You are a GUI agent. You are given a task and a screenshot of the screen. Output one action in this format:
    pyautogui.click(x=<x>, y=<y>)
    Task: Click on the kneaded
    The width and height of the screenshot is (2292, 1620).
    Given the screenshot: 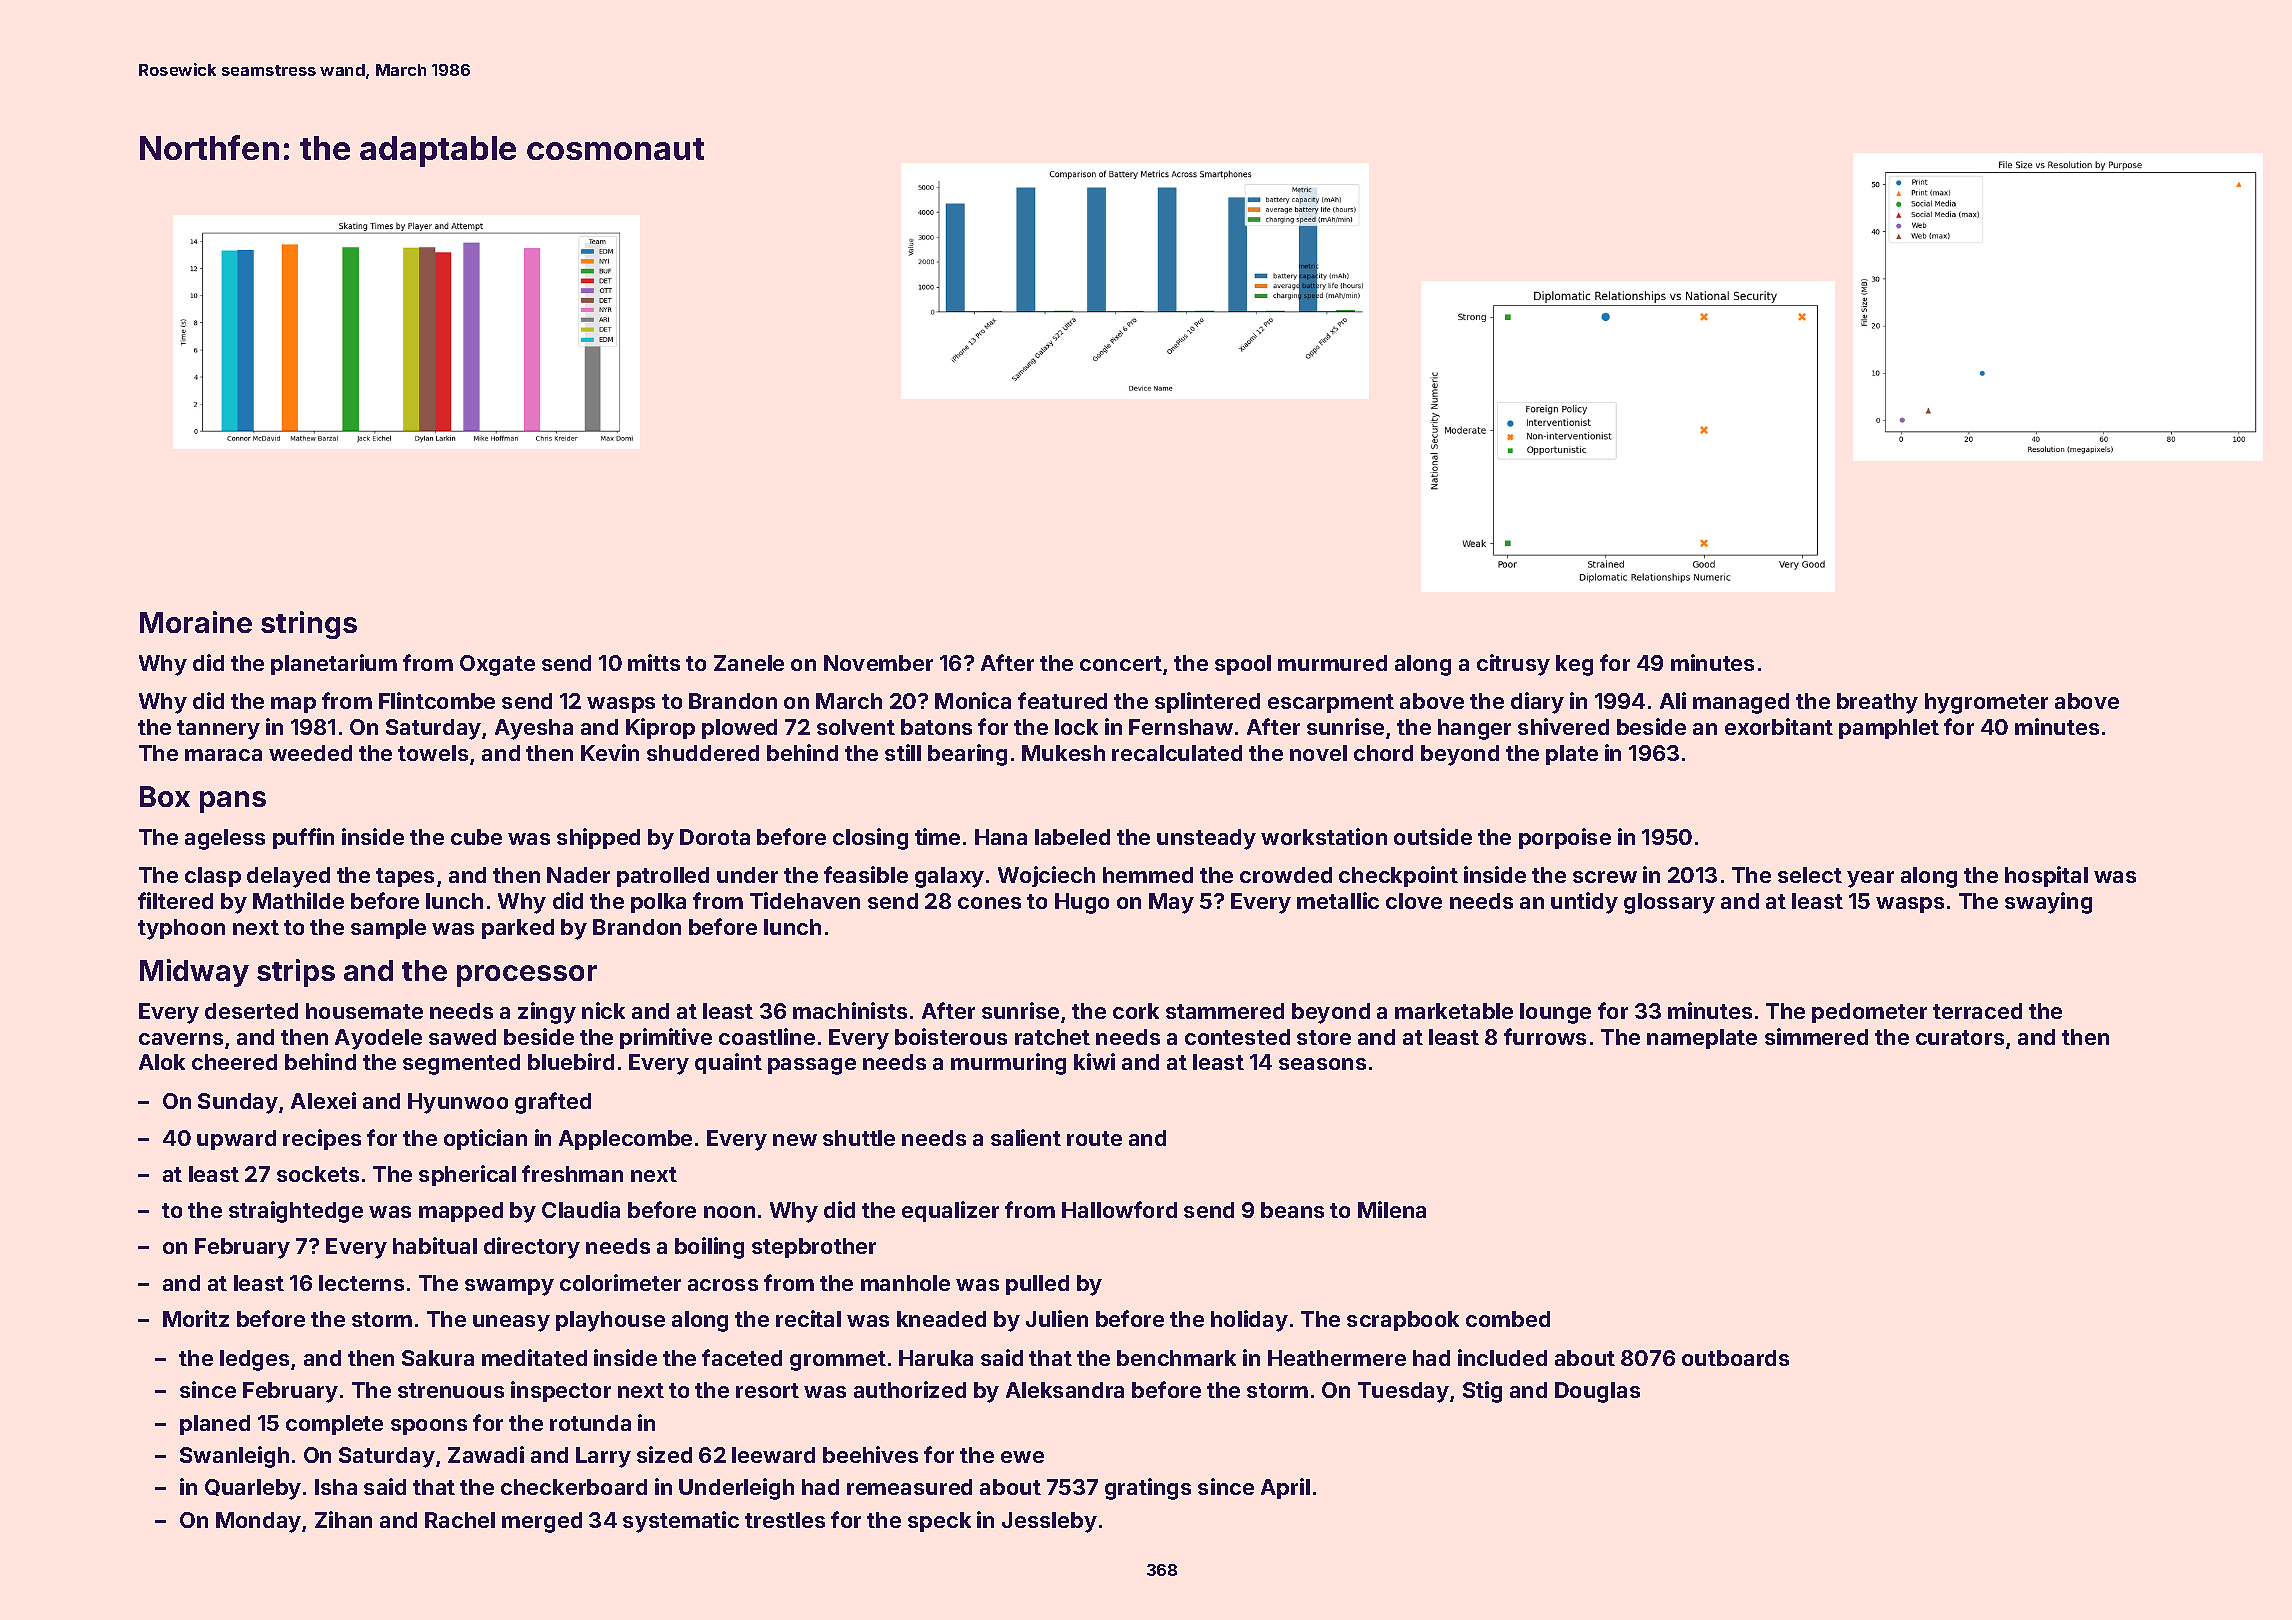 What is the action you would take?
    pyautogui.click(x=941, y=1319)
